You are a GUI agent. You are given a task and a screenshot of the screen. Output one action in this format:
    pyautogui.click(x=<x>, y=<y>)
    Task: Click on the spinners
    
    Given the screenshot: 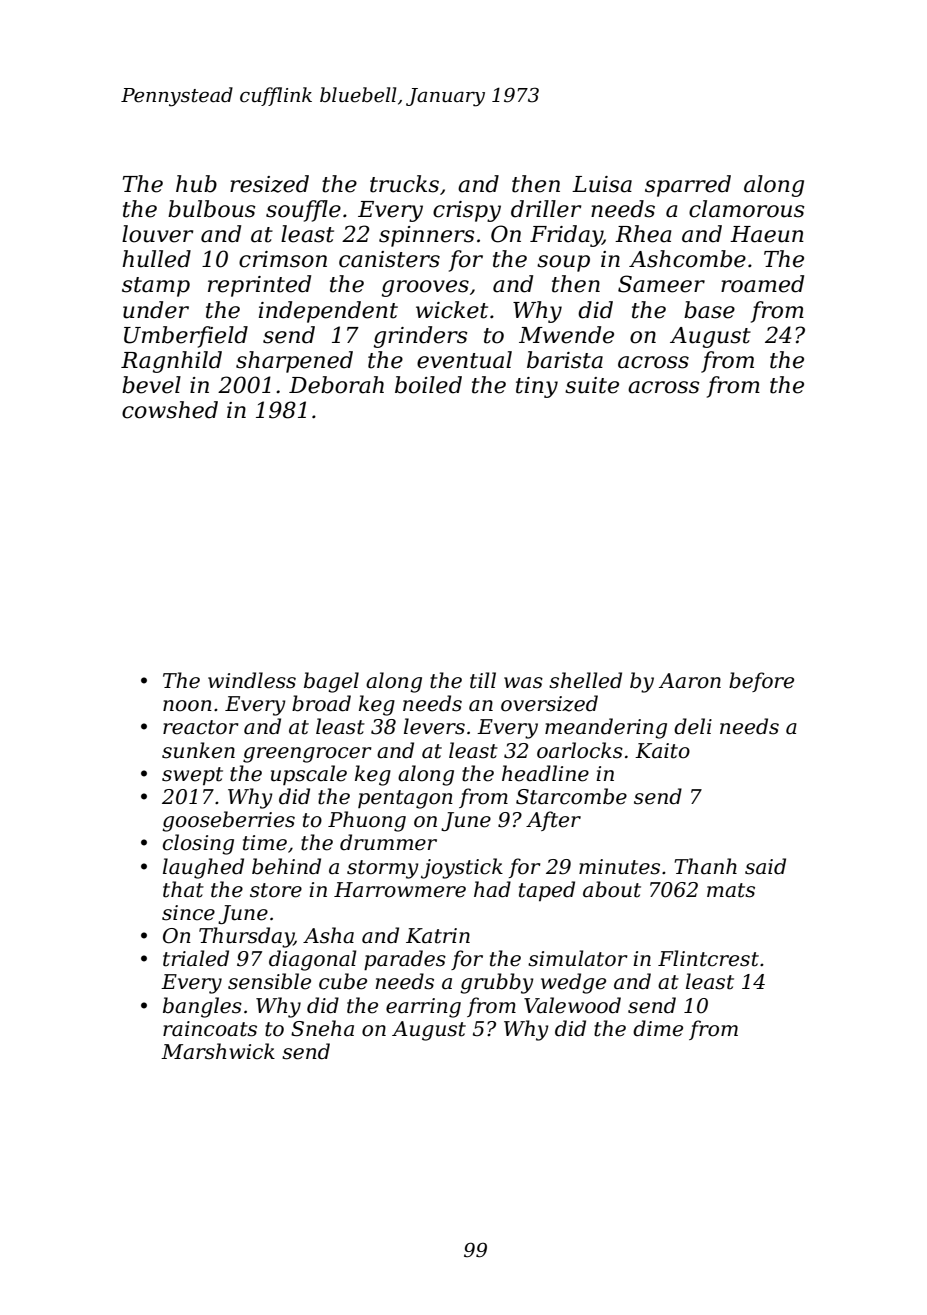 What is the action you would take?
    pyautogui.click(x=426, y=236)
